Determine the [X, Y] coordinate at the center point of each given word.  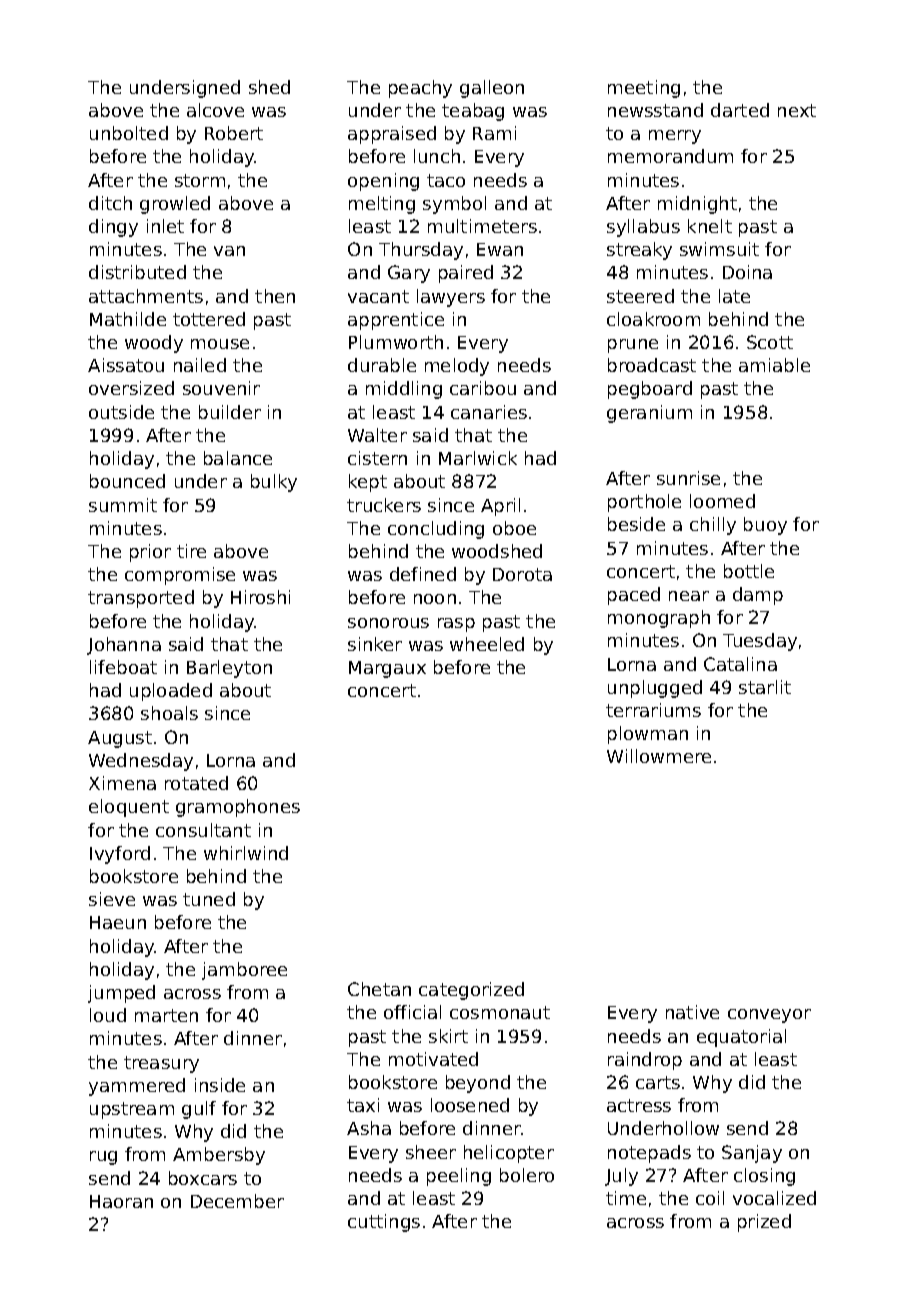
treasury [161, 1064]
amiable [774, 365]
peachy [420, 89]
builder [230, 412]
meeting [644, 89]
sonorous [388, 623]
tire [191, 551]
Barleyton [229, 669]
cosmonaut [500, 1012]
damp [758, 596]
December [237, 1201]
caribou [483, 388]
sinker [375, 644]
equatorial [741, 1038]
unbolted [129, 133]
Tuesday [760, 642]
